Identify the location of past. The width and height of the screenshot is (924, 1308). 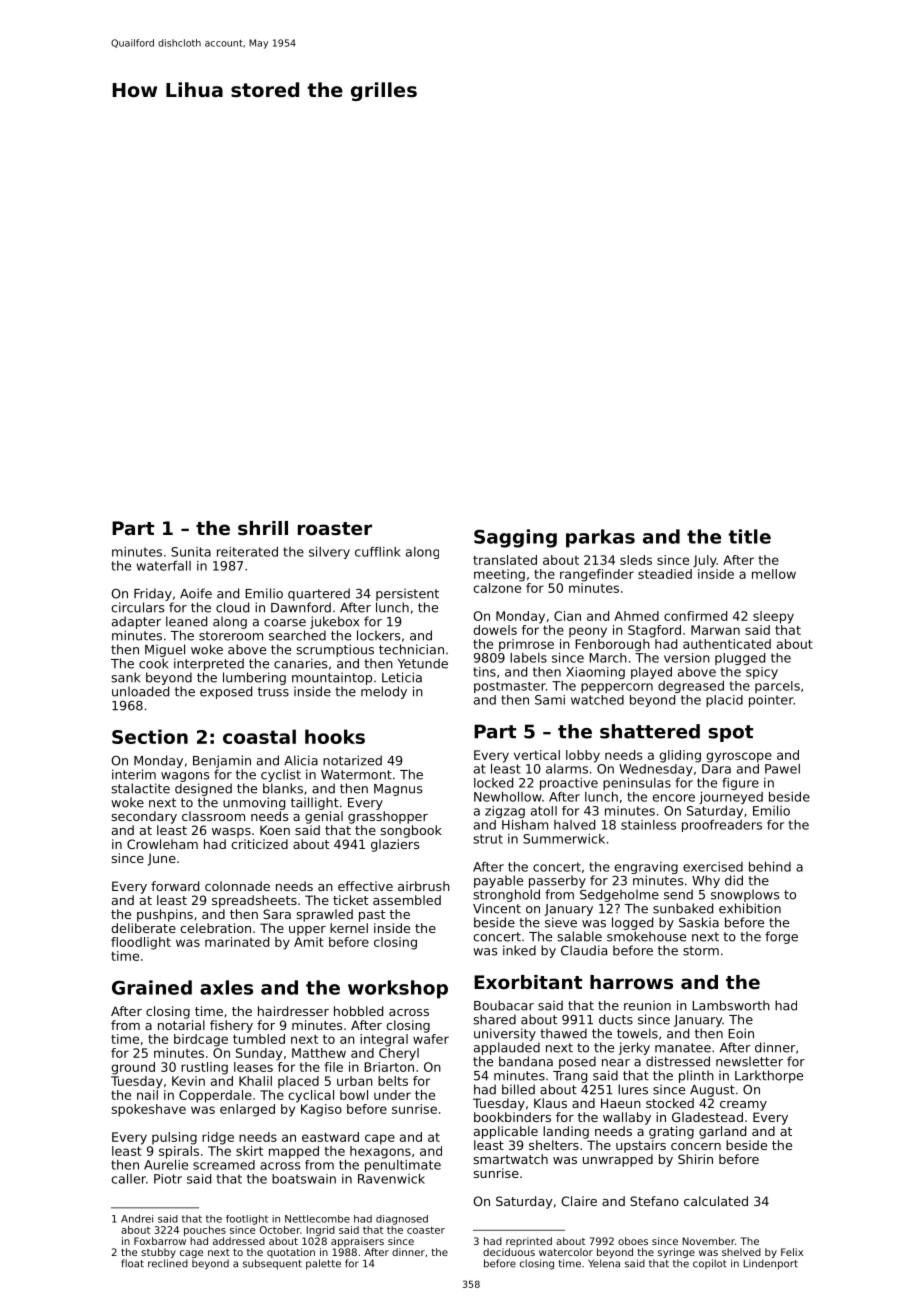
(372, 916).
